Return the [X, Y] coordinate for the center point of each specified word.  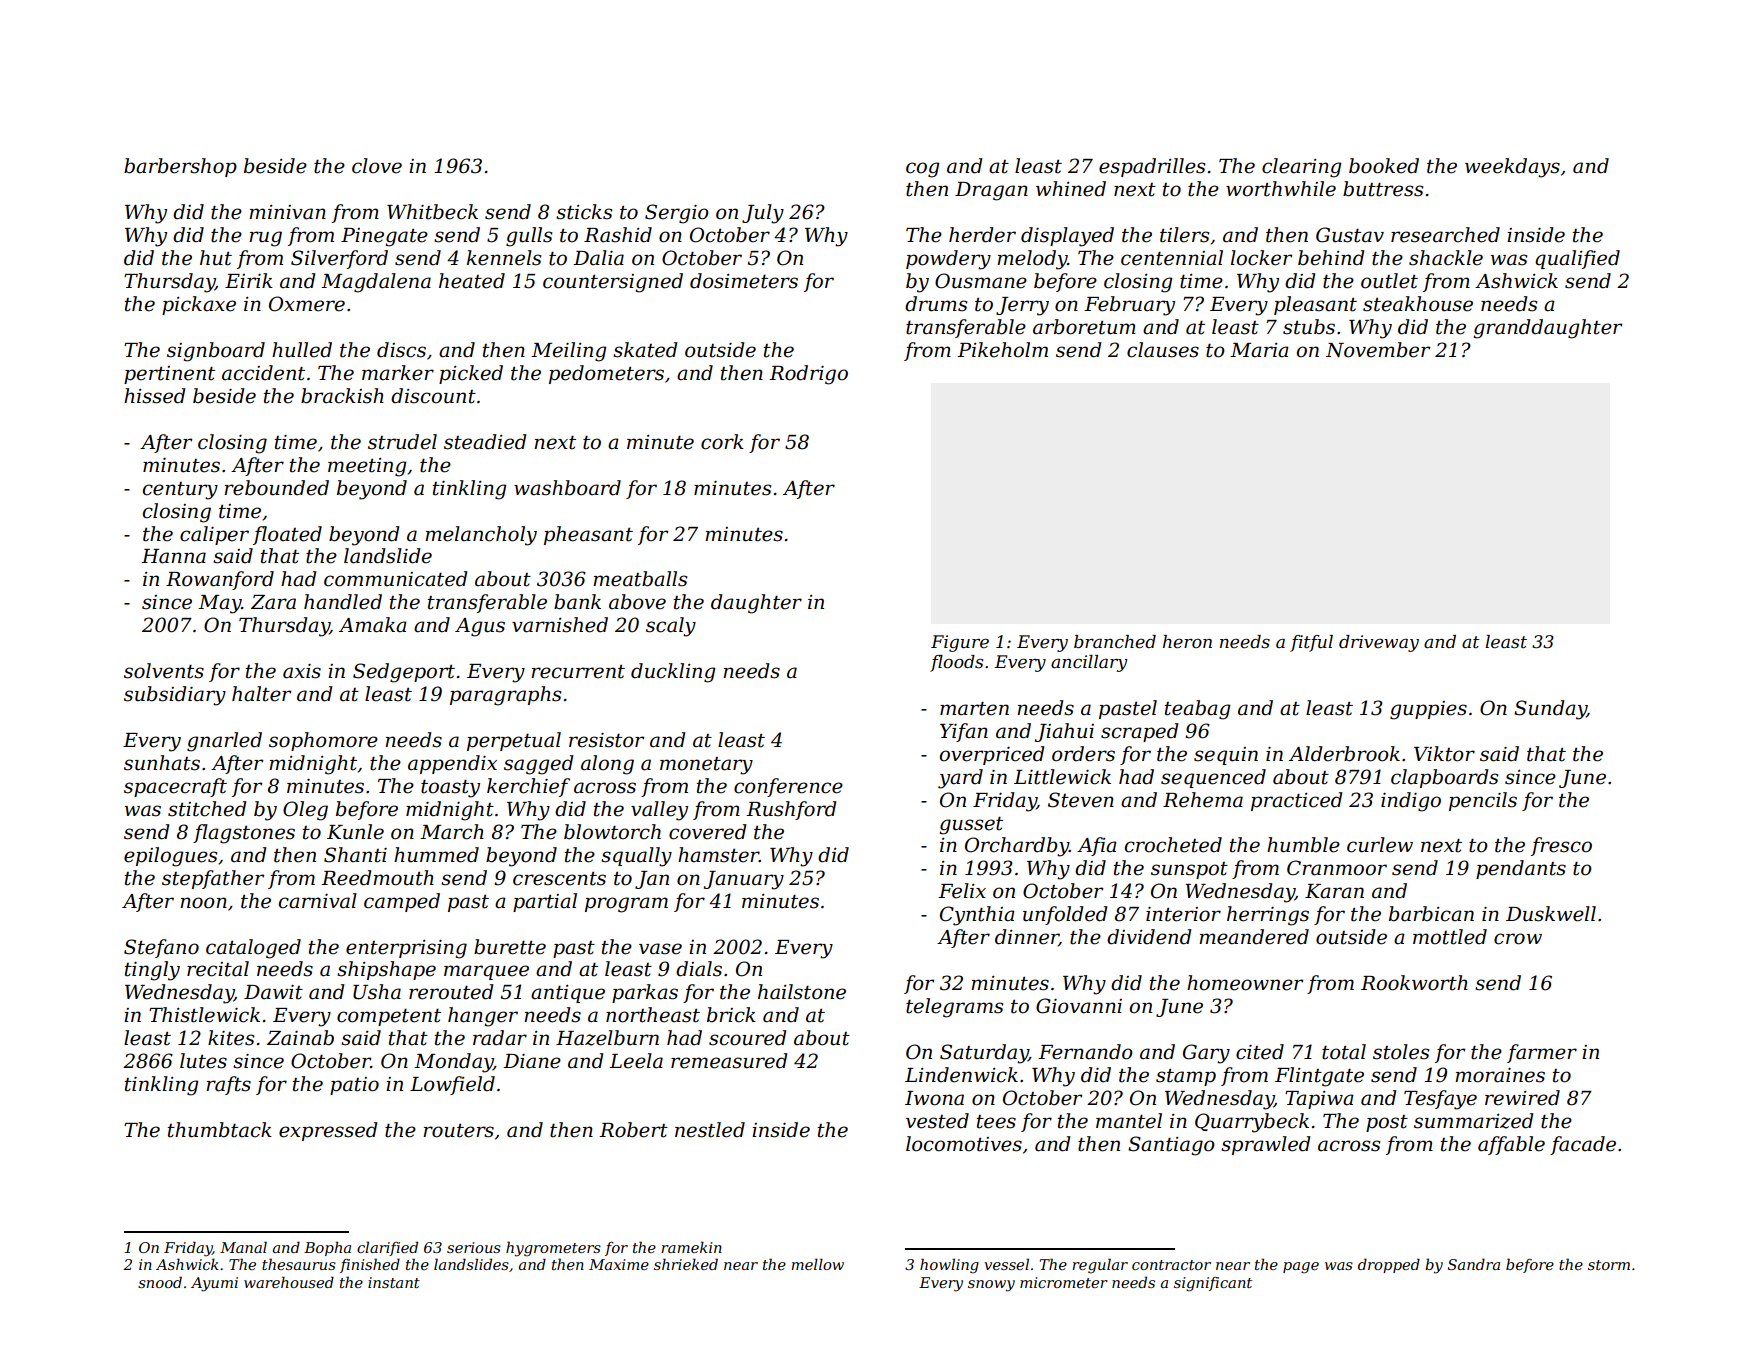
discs [401, 350]
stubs [1309, 327]
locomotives [964, 1144]
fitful [1311, 643]
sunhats [162, 763]
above [637, 602]
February [1129, 306]
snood [160, 1282]
